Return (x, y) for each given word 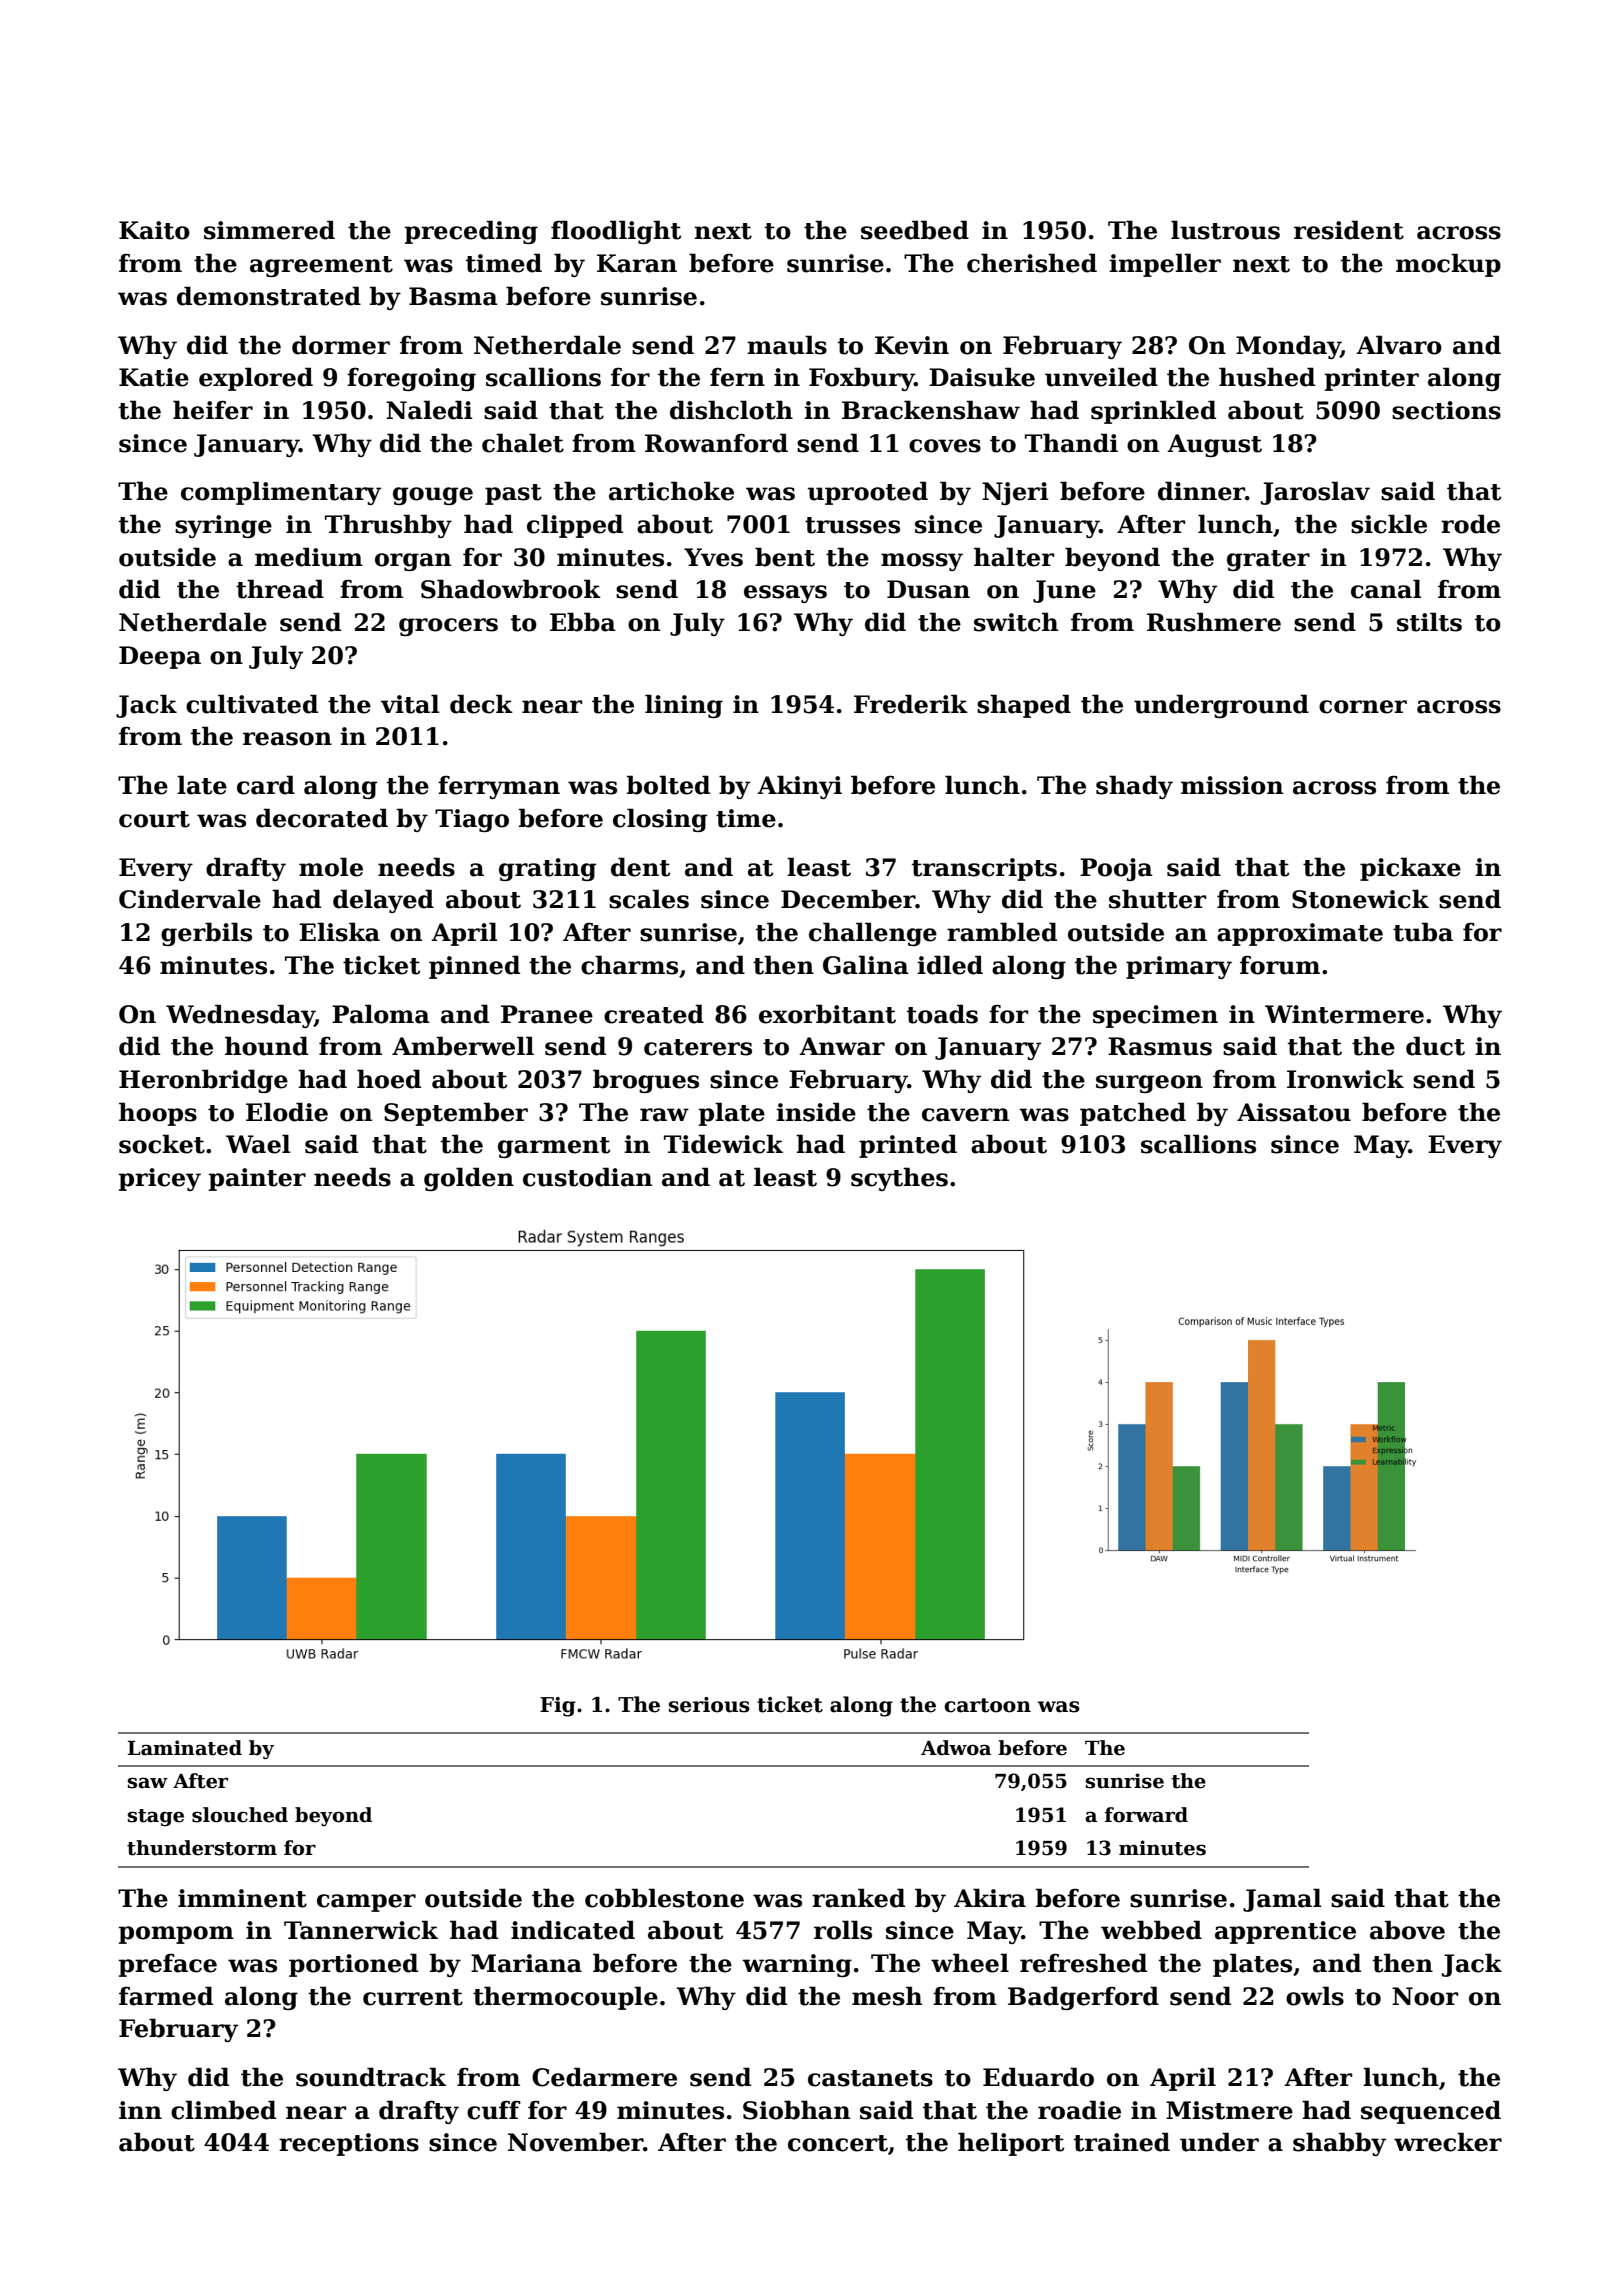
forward (1146, 1815)
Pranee (547, 1014)
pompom (176, 1935)
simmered (269, 230)
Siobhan (796, 2110)
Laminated (185, 1748)
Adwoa (956, 1748)
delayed (383, 901)
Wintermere (1344, 1014)
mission (1232, 785)
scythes (899, 1179)
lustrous (1225, 230)
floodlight (616, 232)
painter (257, 1179)
